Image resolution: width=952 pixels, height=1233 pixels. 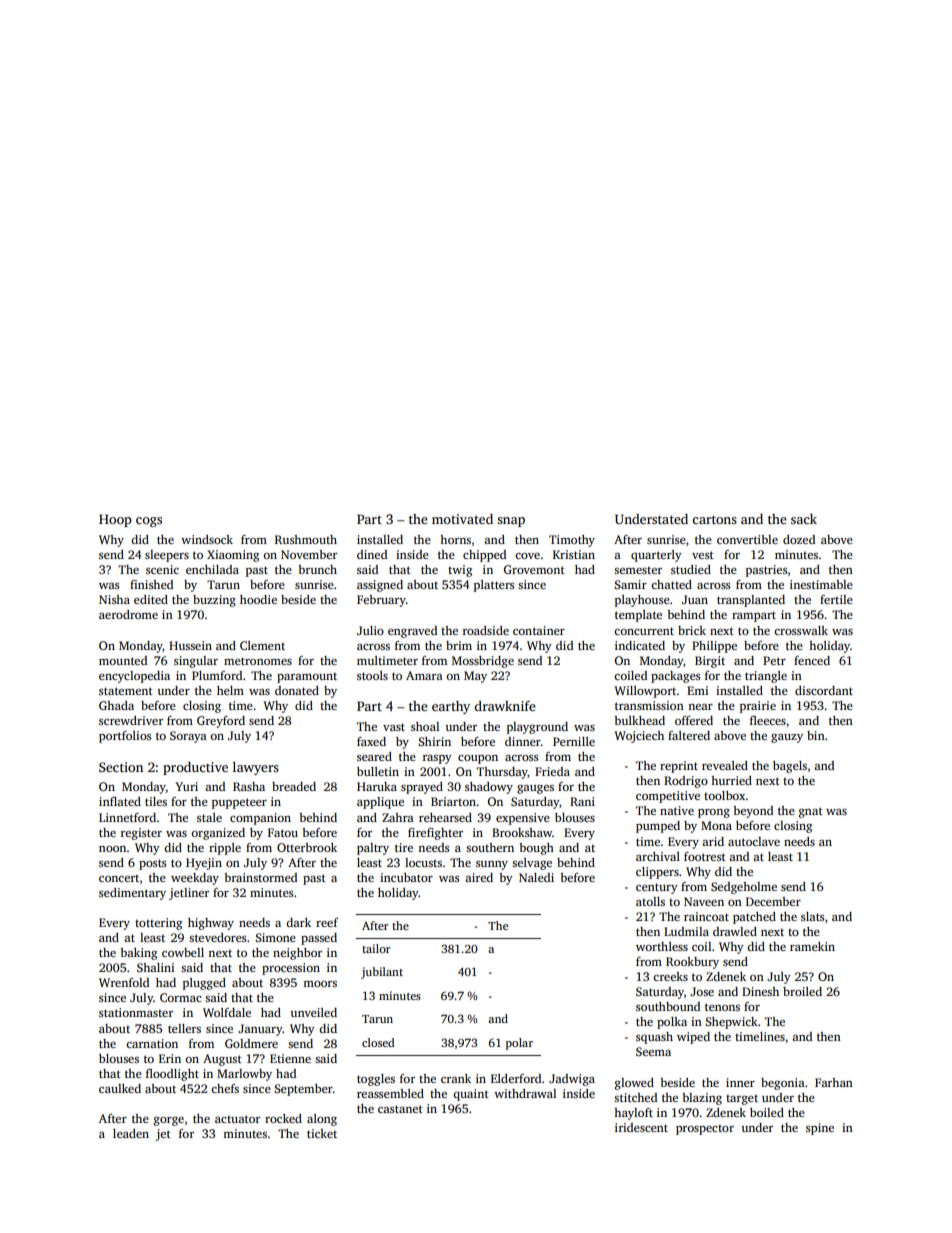 What do you see at coordinates (260, 877) in the document?
I see `brainstormed` at bounding box center [260, 877].
